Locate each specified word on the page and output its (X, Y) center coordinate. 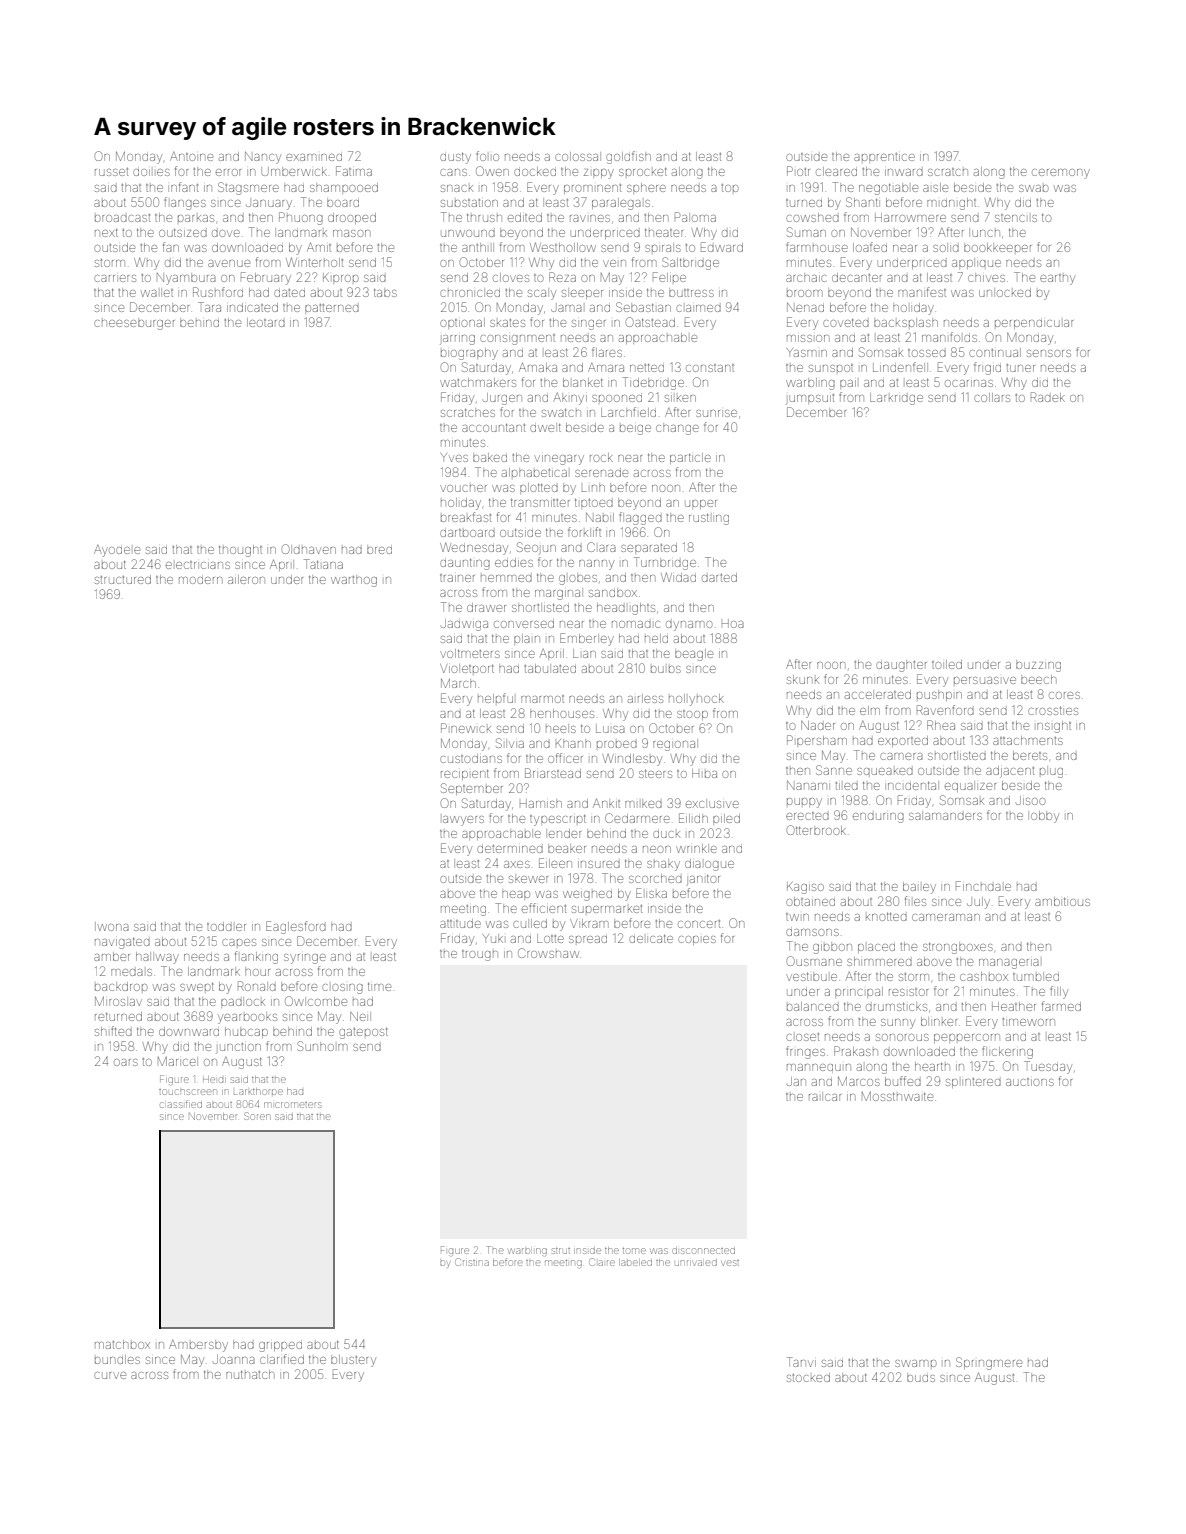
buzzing (1038, 667)
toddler (226, 926)
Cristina (472, 1262)
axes (517, 864)
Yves (454, 457)
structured (123, 579)
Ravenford (945, 710)
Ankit (606, 803)
